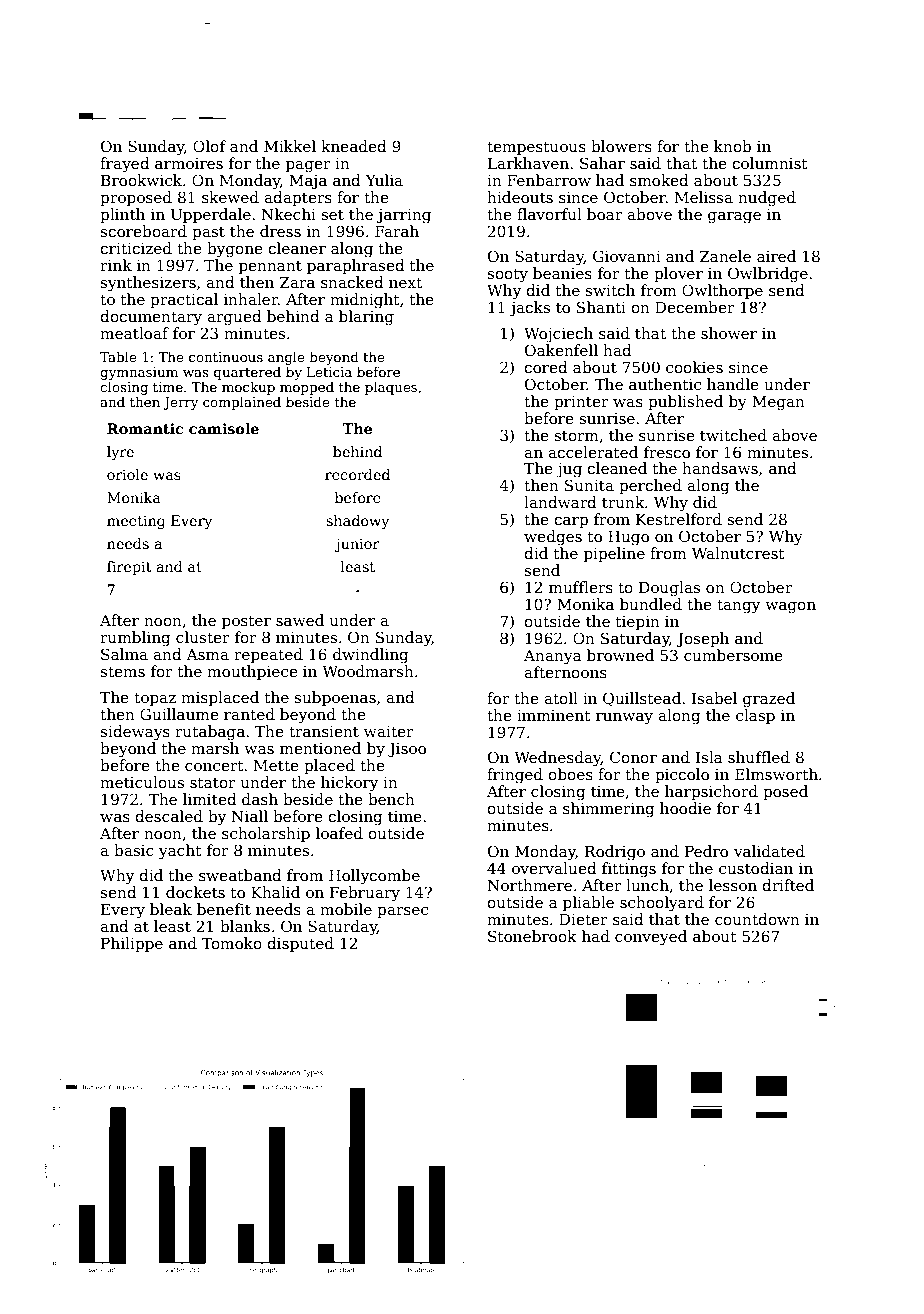 Image resolution: width=924 pixels, height=1314 pixels. I want to click on Stonebrook, so click(532, 936).
